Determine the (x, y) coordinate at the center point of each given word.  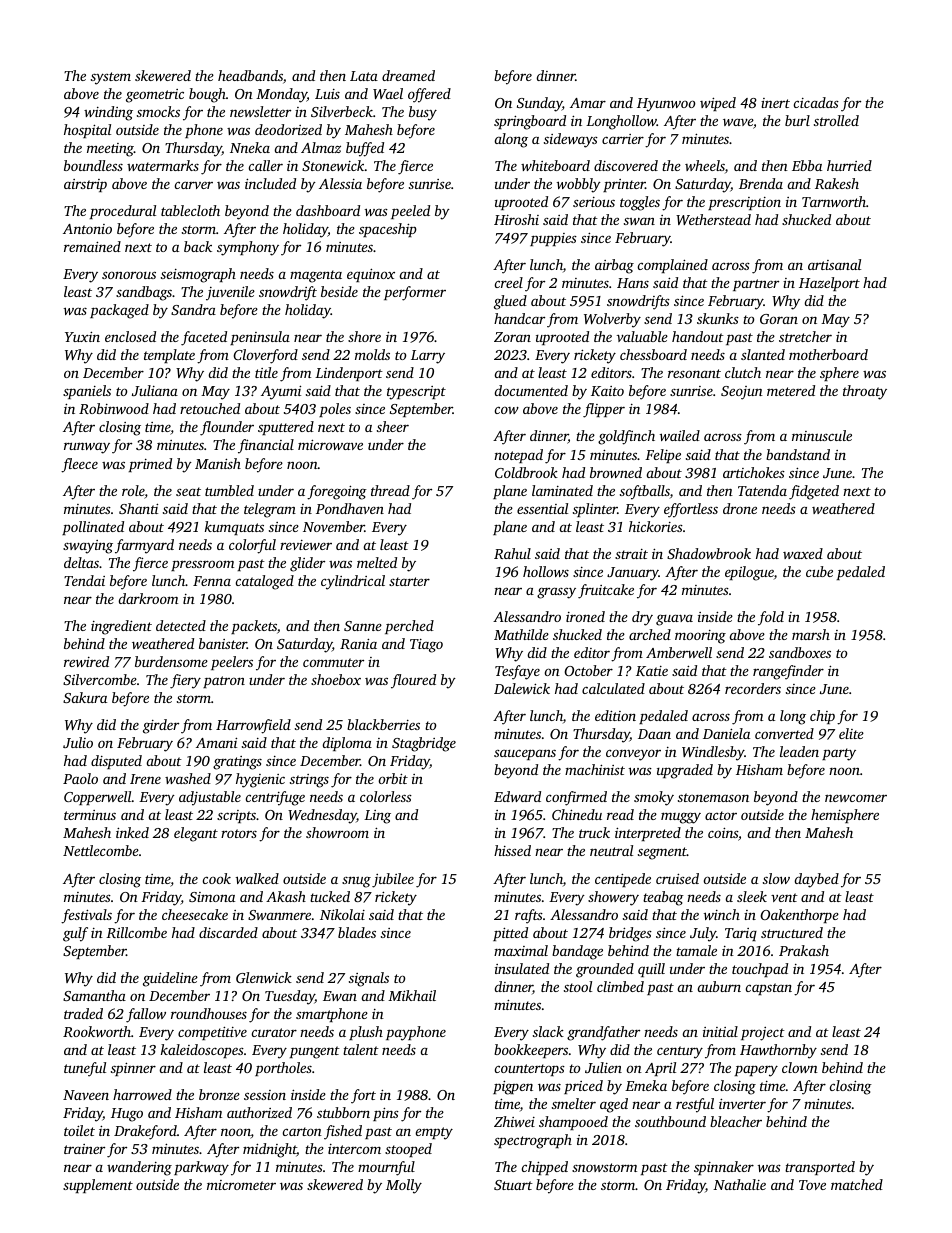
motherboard (828, 354)
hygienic (260, 780)
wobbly (579, 185)
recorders (753, 688)
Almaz (321, 147)
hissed (512, 850)
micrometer (241, 1185)
